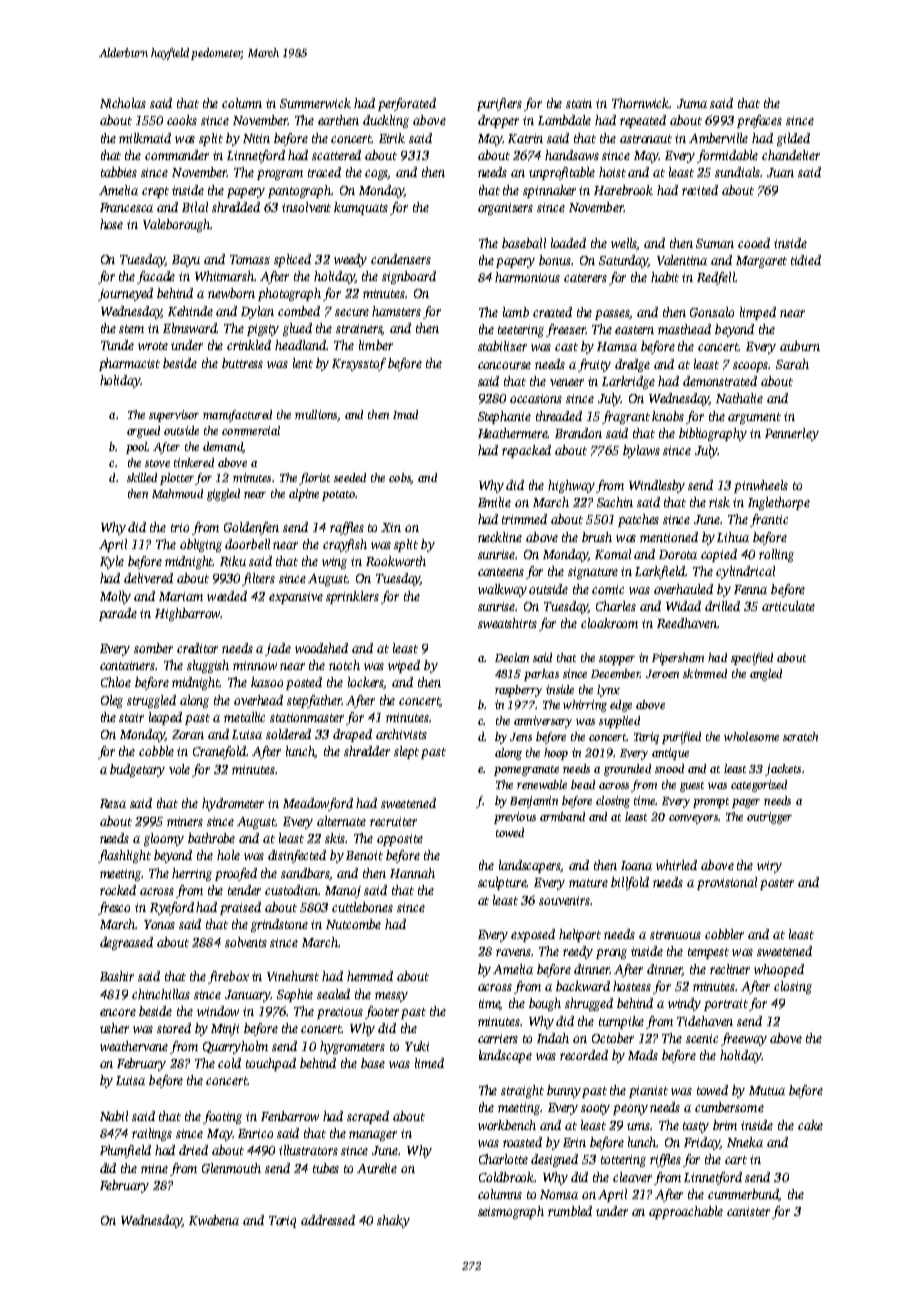  Describe the element at coordinates (684, 329) in the document. I see `masthead` at that location.
